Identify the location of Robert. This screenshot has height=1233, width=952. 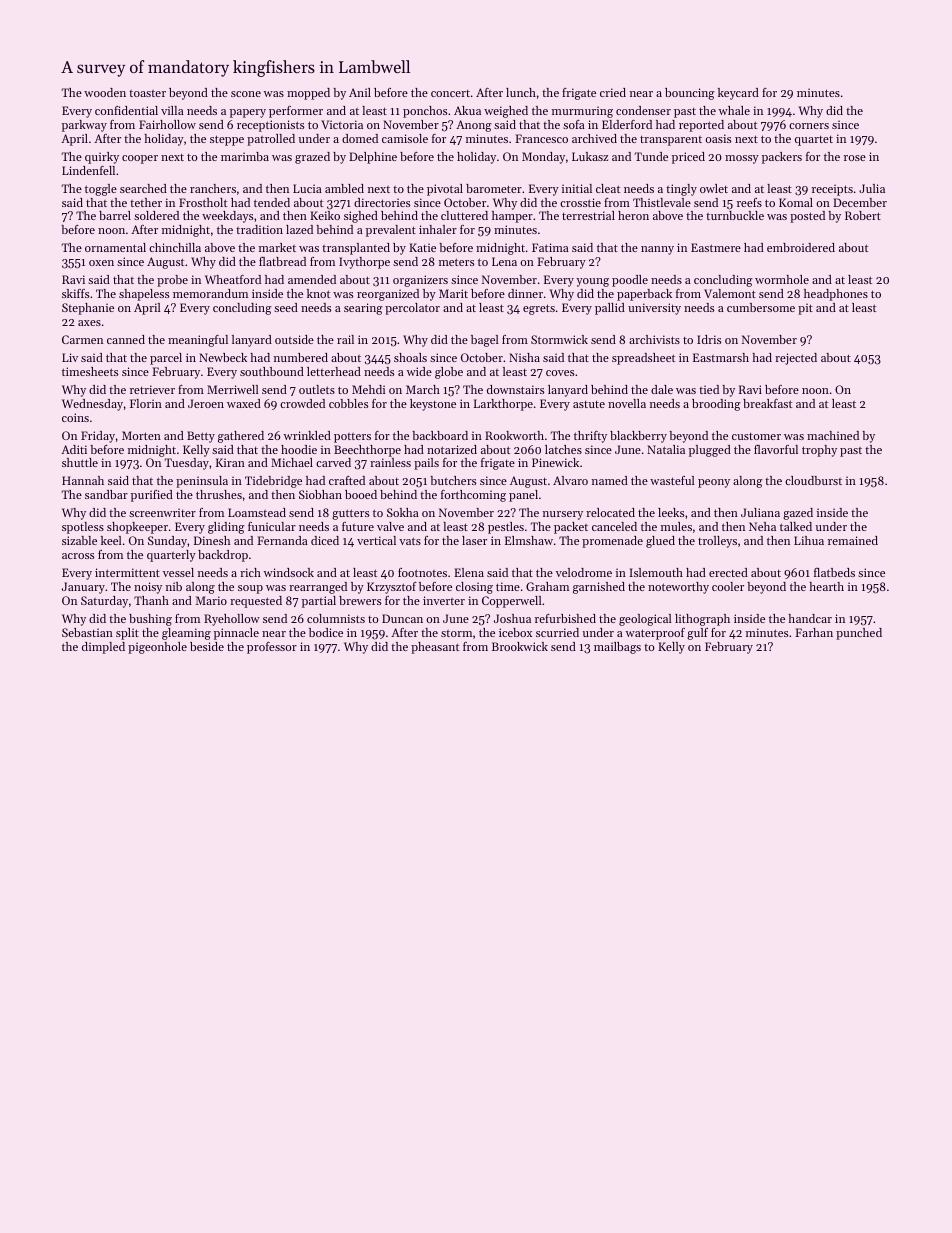
(863, 215).
